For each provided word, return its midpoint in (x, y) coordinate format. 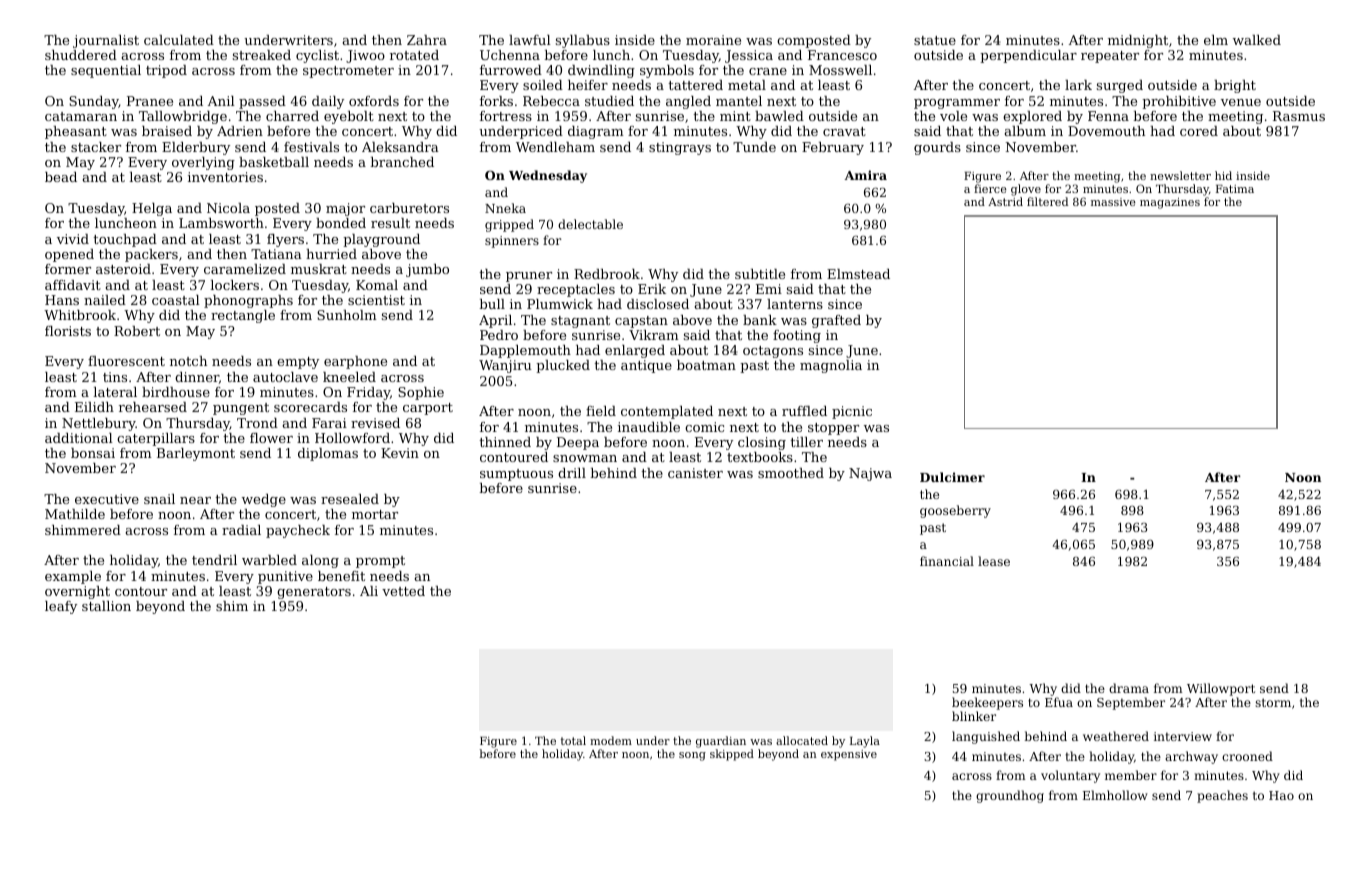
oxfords (374, 101)
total (573, 740)
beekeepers (987, 703)
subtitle (760, 274)
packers (151, 255)
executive (107, 499)
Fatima (1235, 189)
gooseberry (955, 511)
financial (947, 561)
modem (611, 740)
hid (1223, 175)
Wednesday (548, 176)
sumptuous (516, 475)
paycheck (298, 531)
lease (994, 561)
